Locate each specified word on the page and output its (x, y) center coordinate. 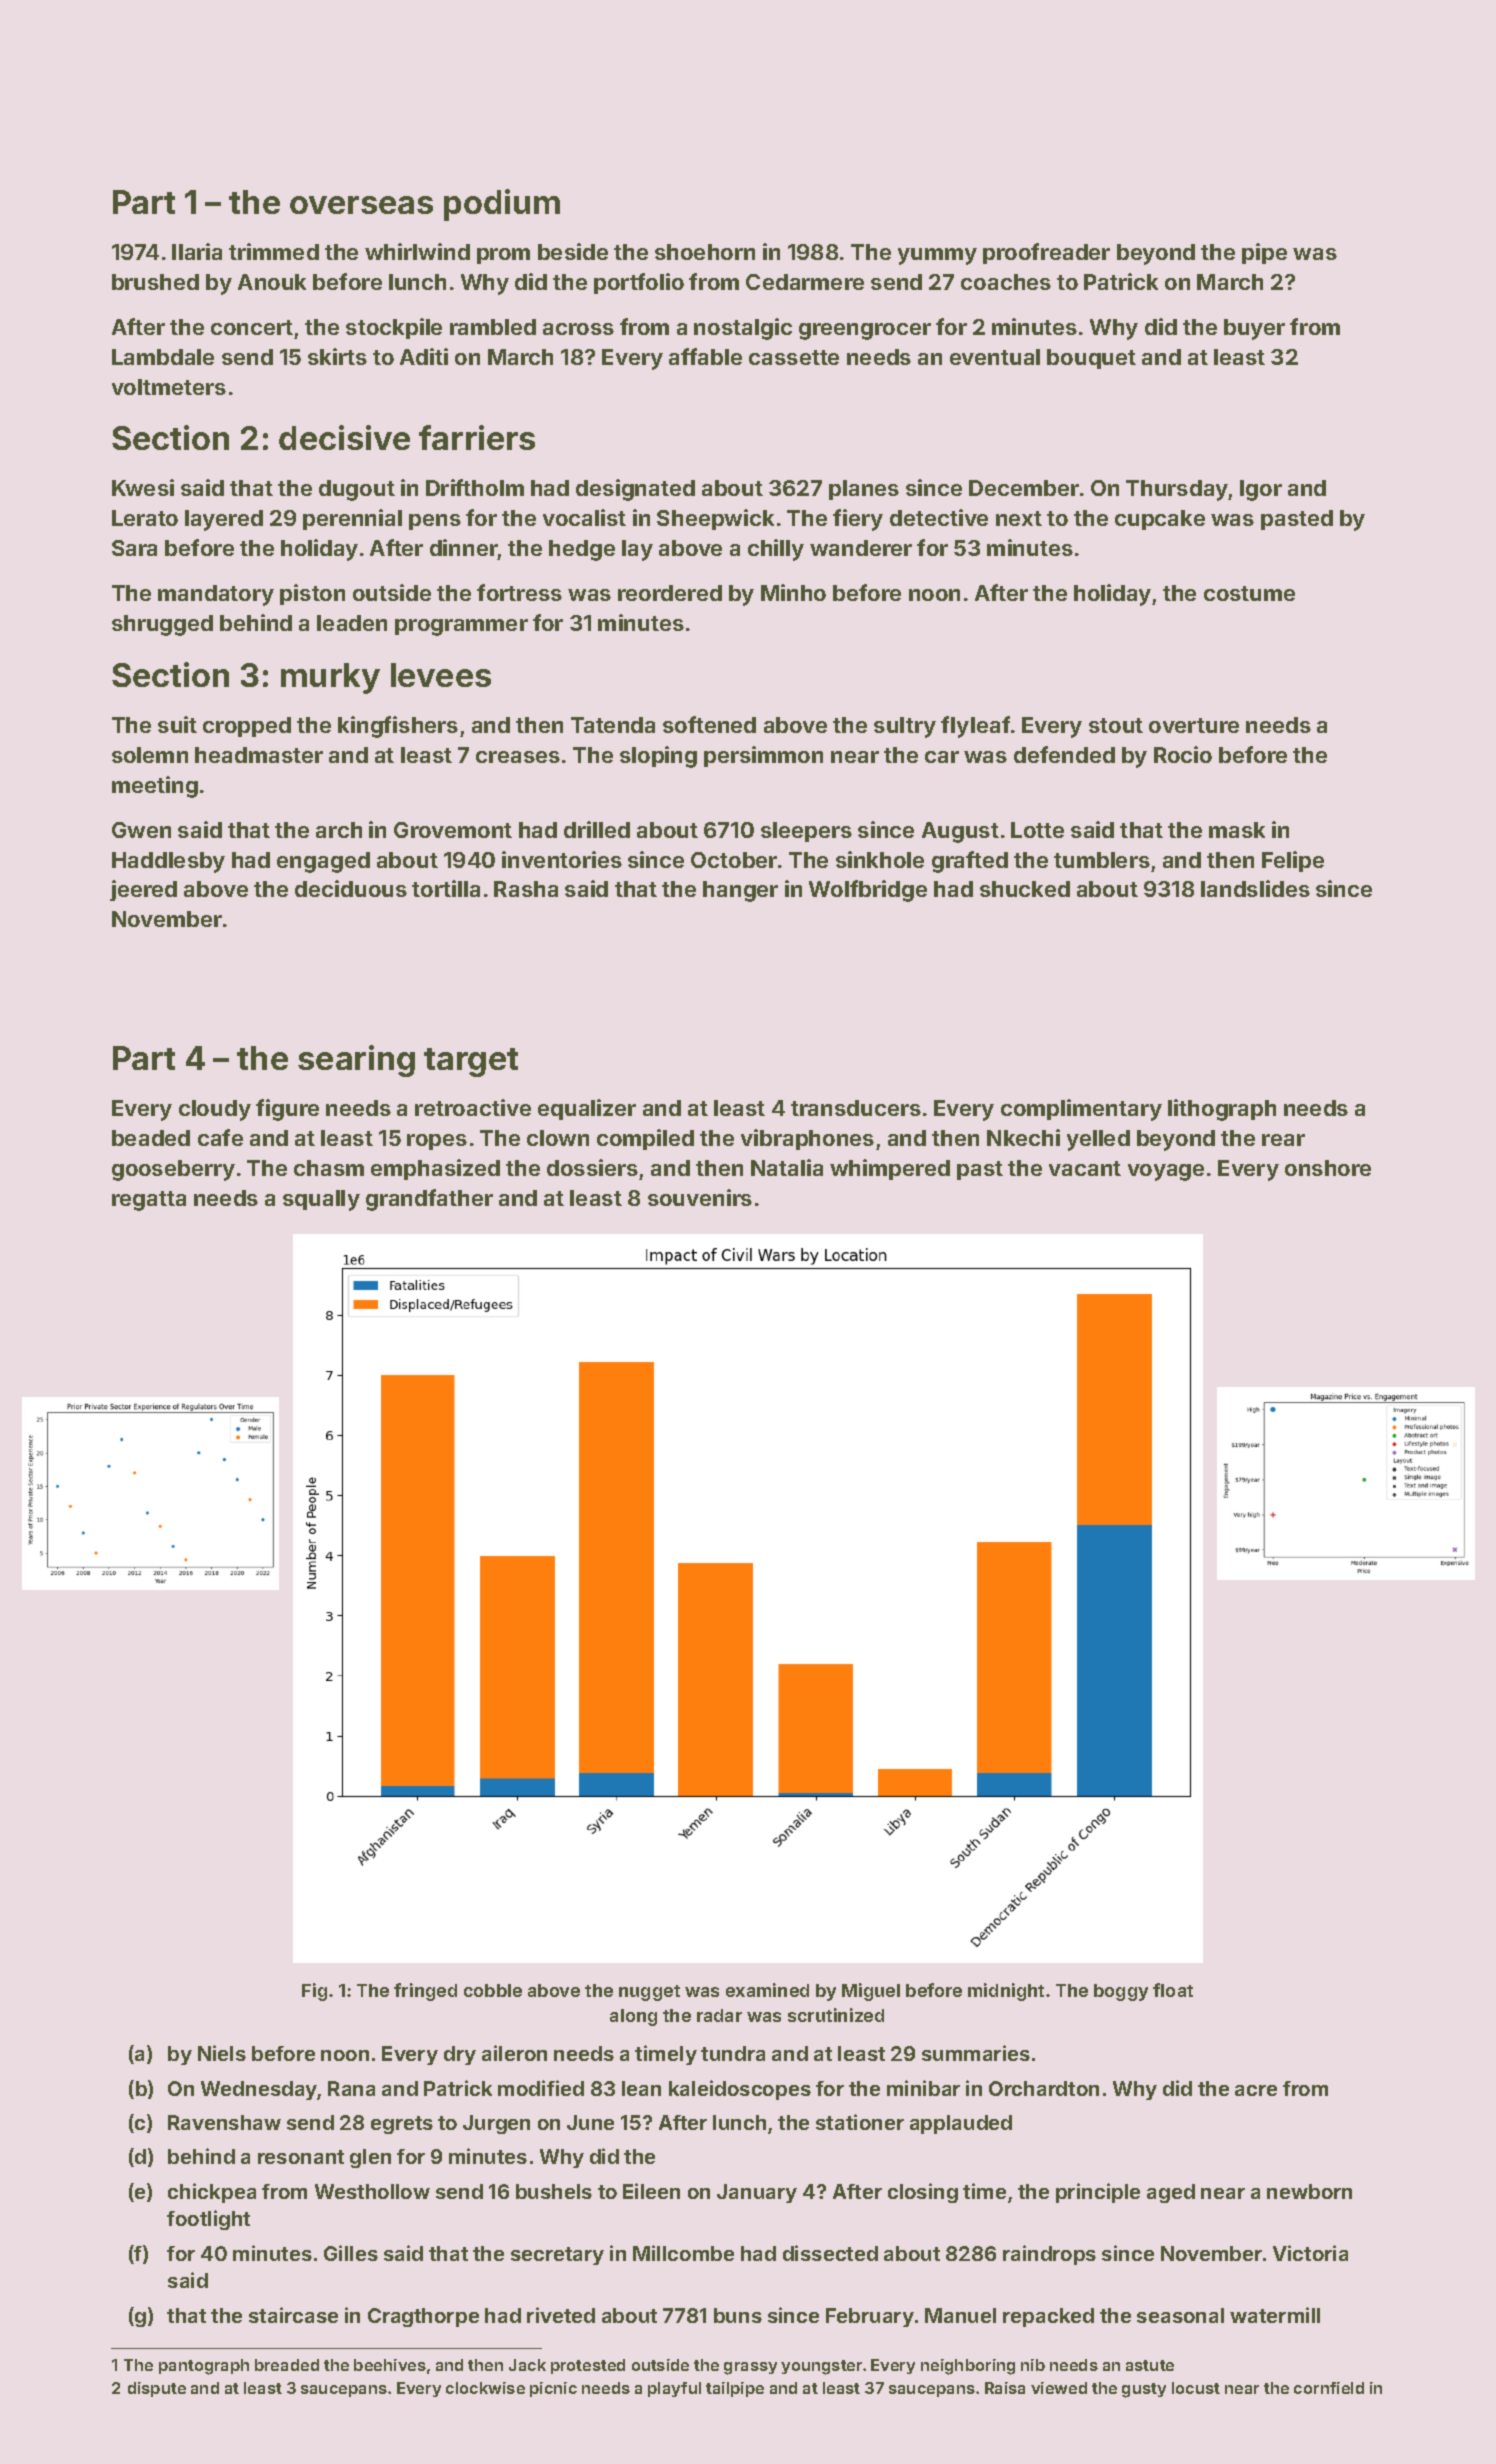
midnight (1006, 1992)
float (1173, 1990)
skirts (337, 356)
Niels (222, 2053)
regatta (149, 1201)
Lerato (145, 518)
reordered (670, 593)
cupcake (1160, 520)
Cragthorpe (423, 2317)
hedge (582, 550)
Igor (1261, 490)
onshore (1328, 1168)
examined (767, 1990)
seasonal (1180, 2315)
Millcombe (683, 2253)
